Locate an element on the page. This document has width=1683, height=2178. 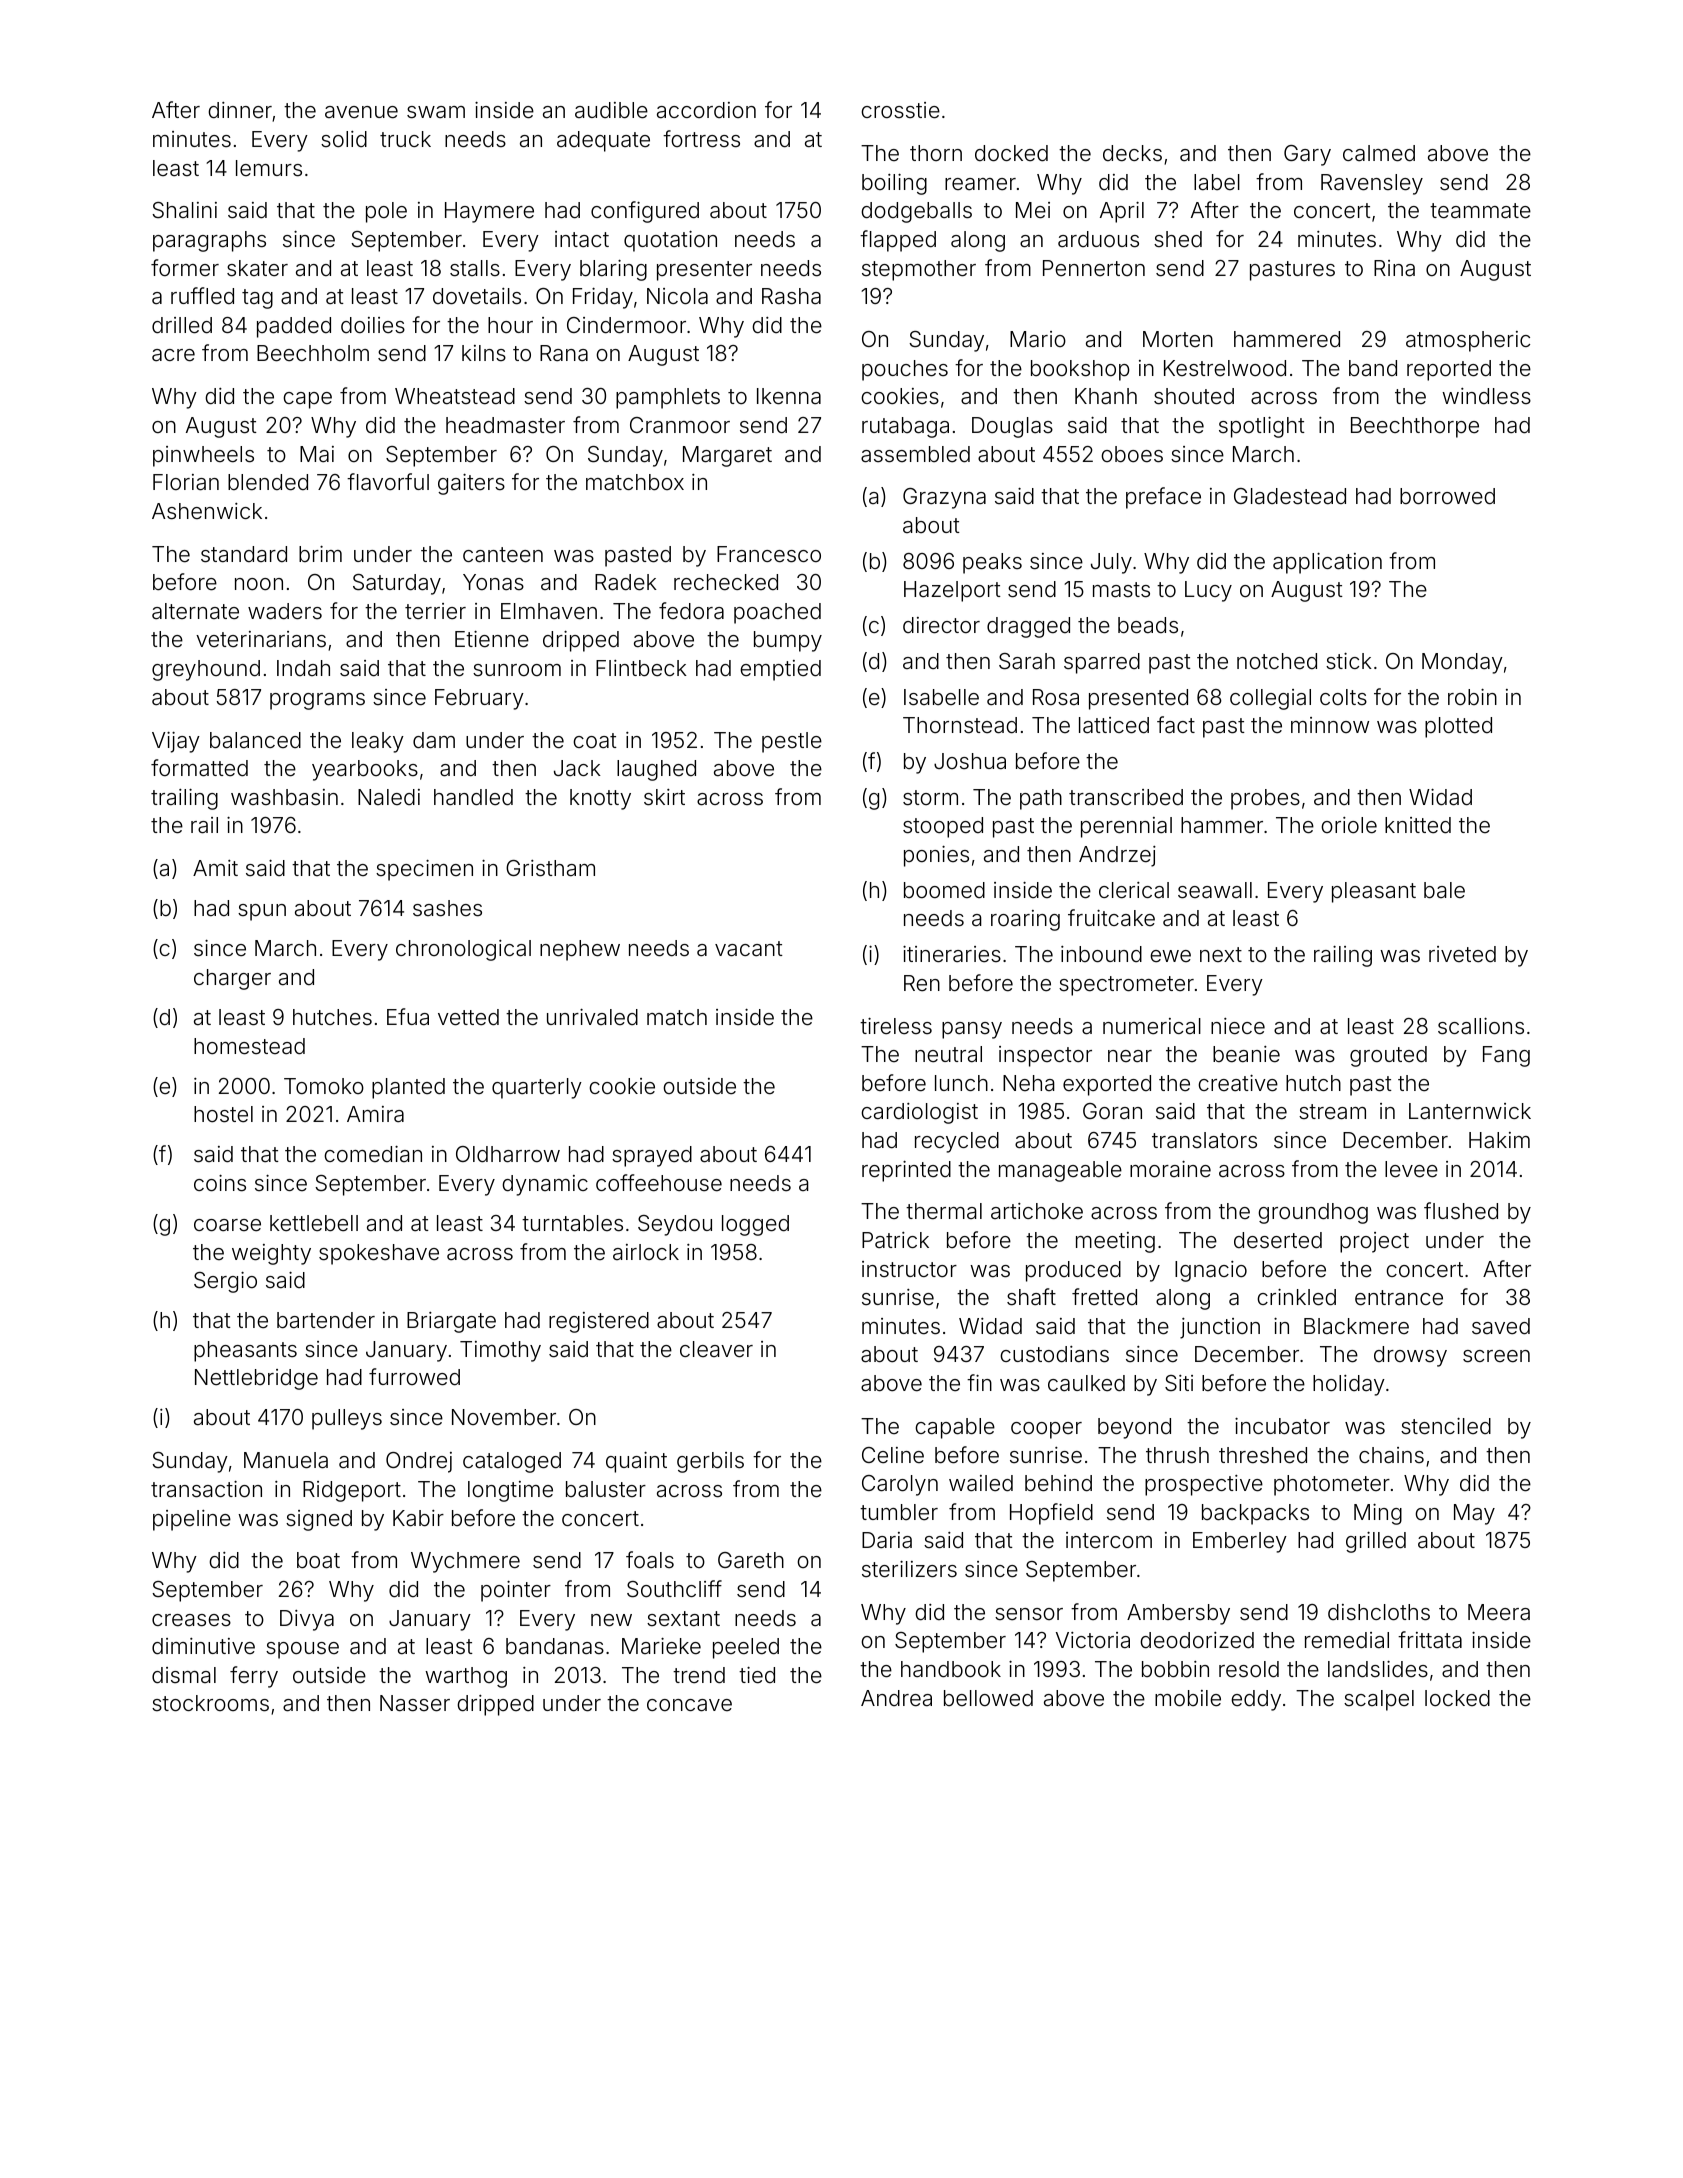
Beechthorpe is located at coordinates (1415, 427).
